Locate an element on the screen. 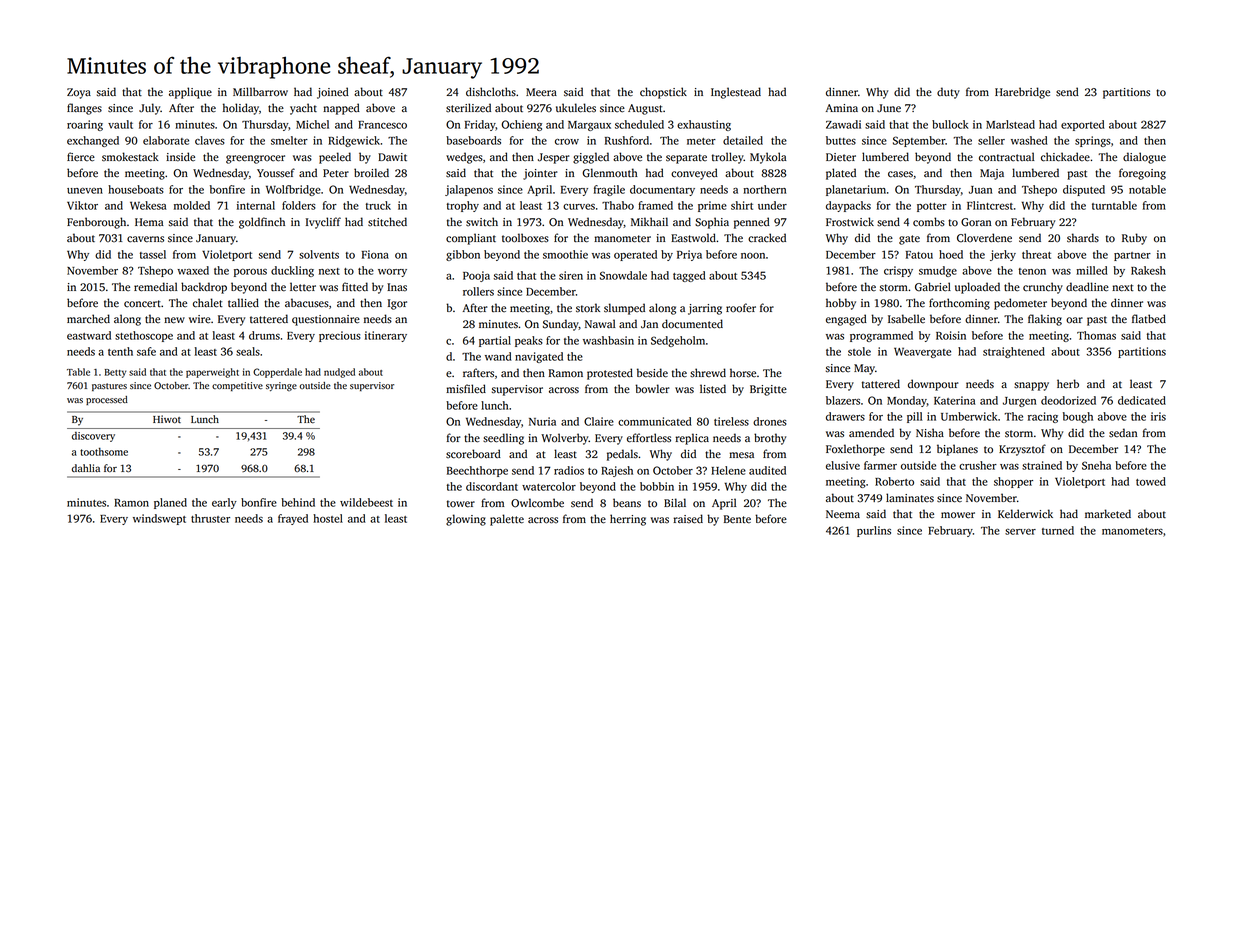 Image resolution: width=1233 pixels, height=952 pixels. tallied is located at coordinates (243, 303).
